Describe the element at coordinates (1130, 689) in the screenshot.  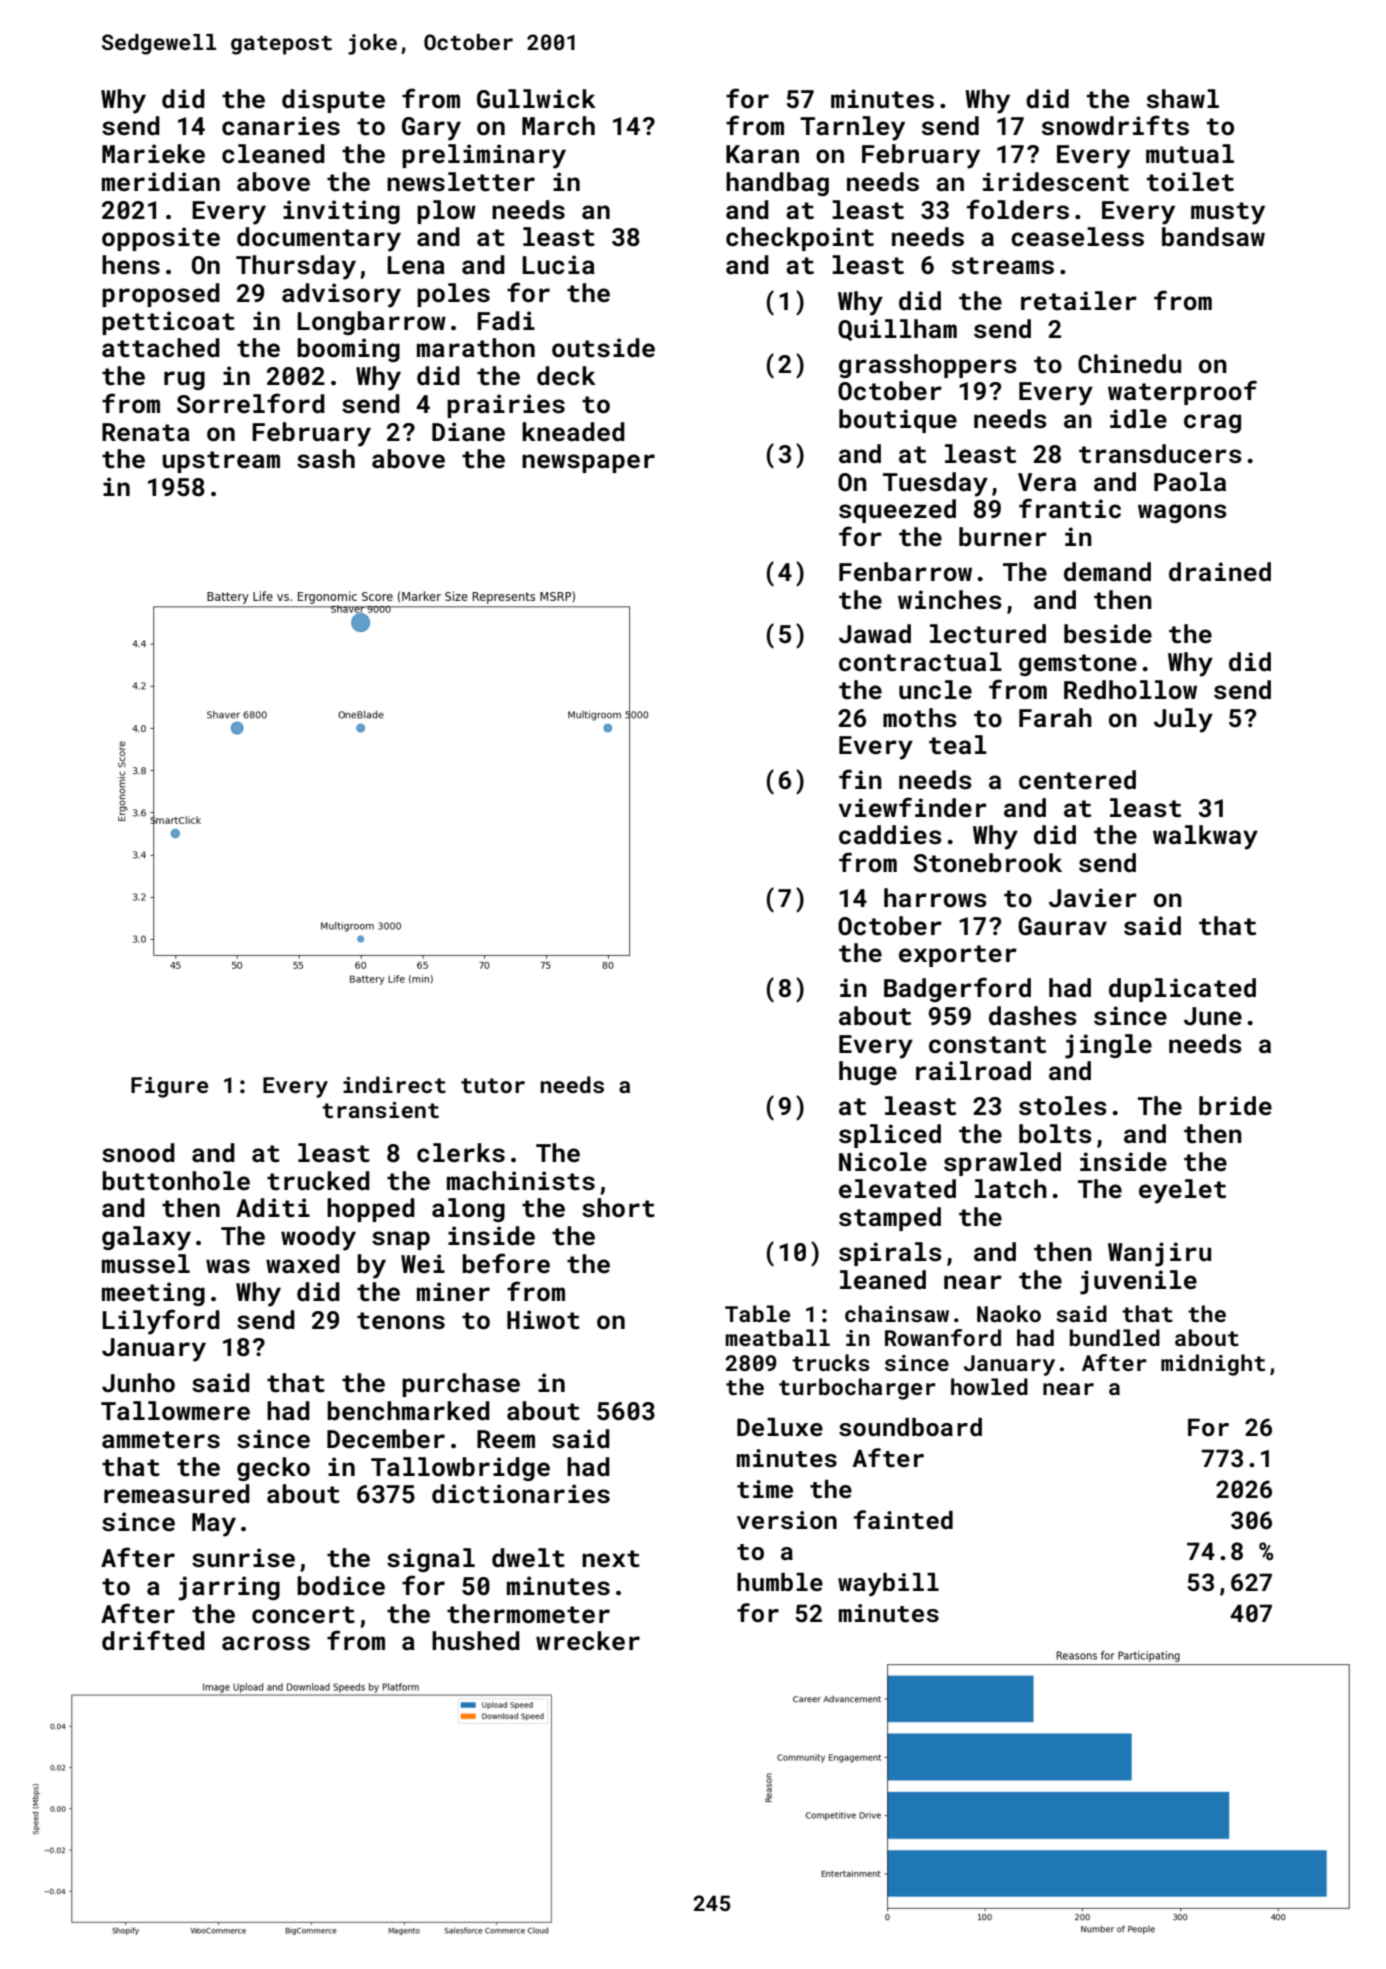
I see `Redhollow` at that location.
